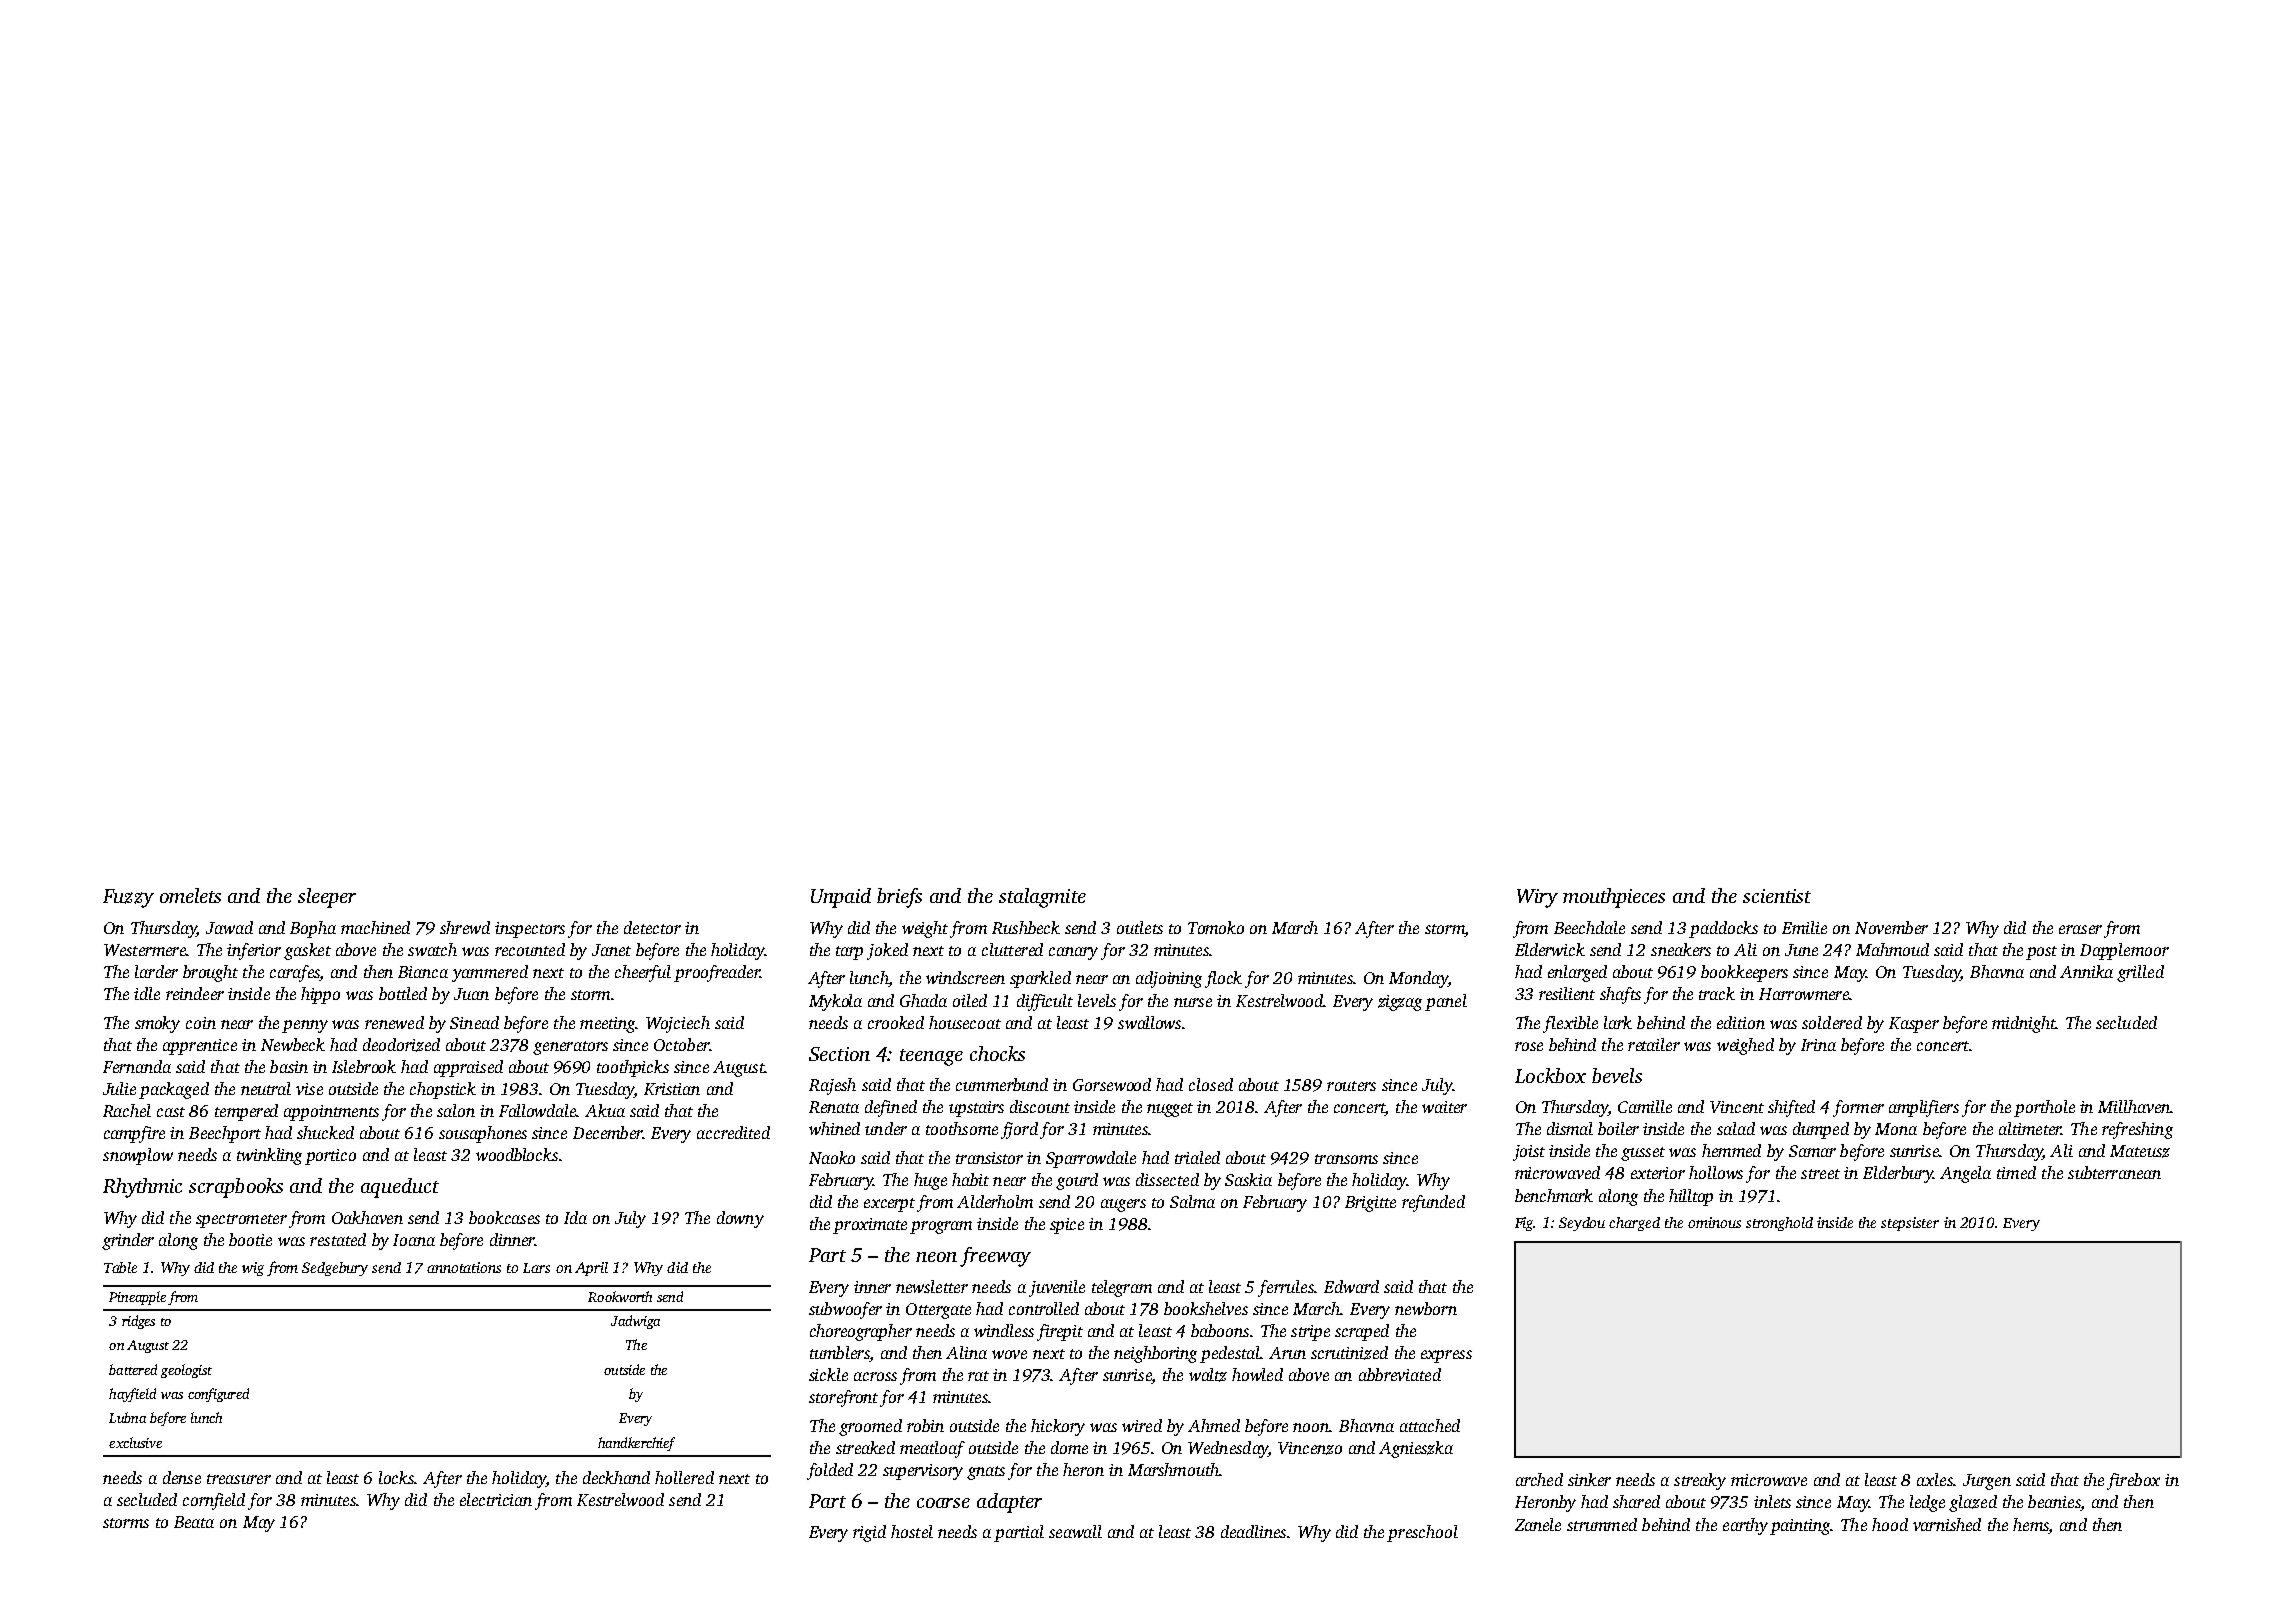 This page has width=2285, height=1616. I want to click on nugget, so click(1170, 1110).
